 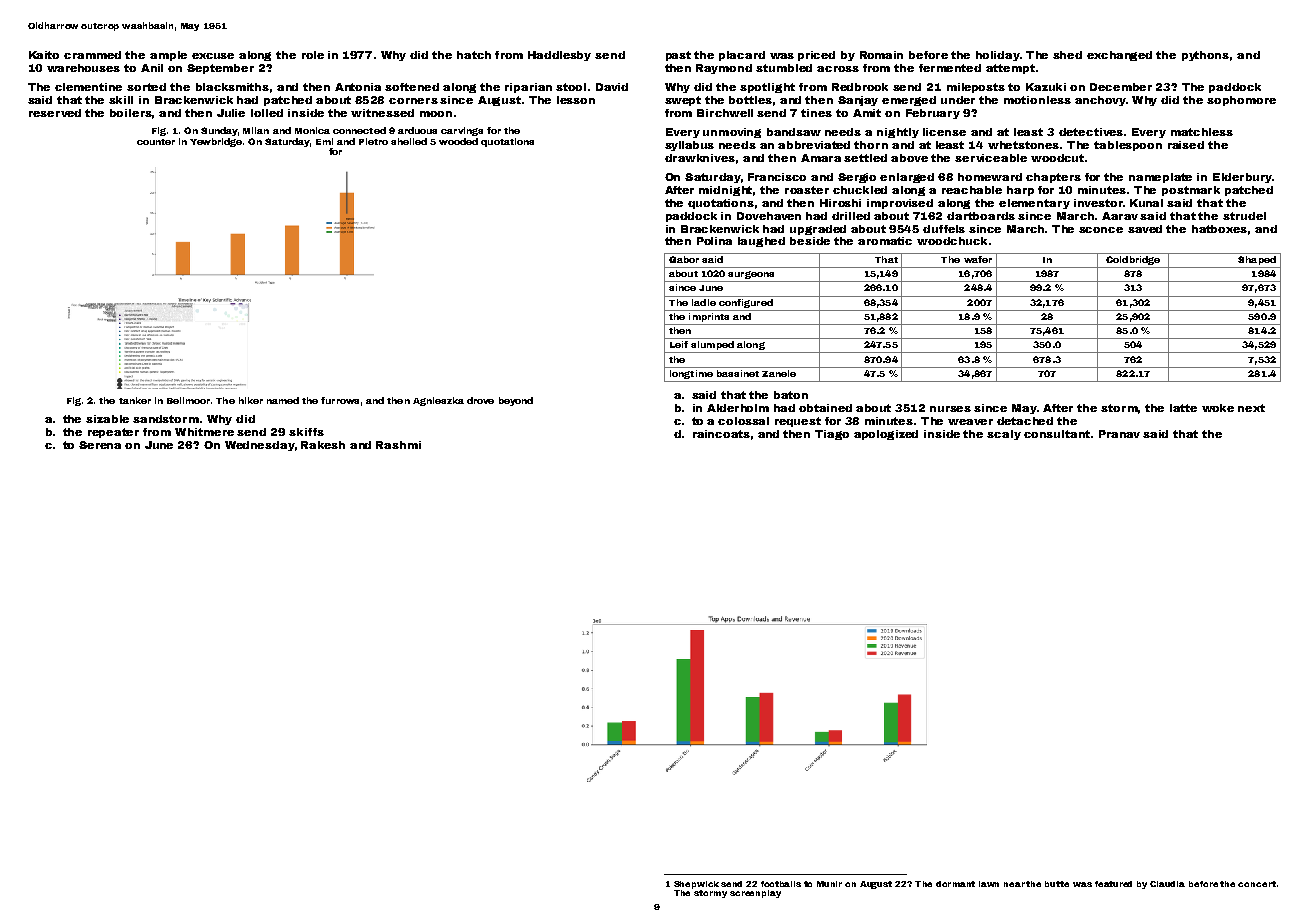 What do you see at coordinates (881, 55) in the page?
I see `Romain` at bounding box center [881, 55].
